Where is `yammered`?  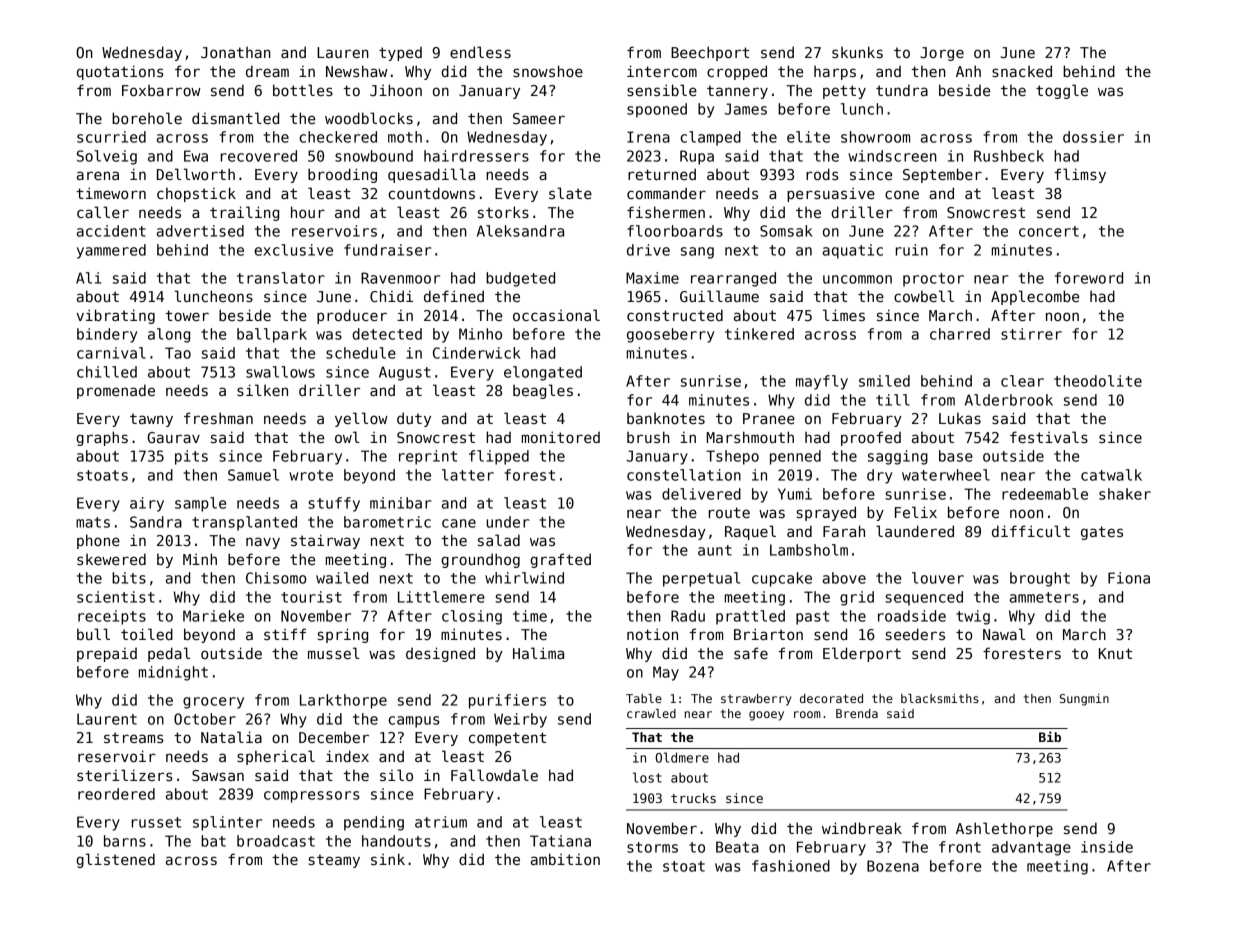 yammered is located at coordinates (111, 251).
